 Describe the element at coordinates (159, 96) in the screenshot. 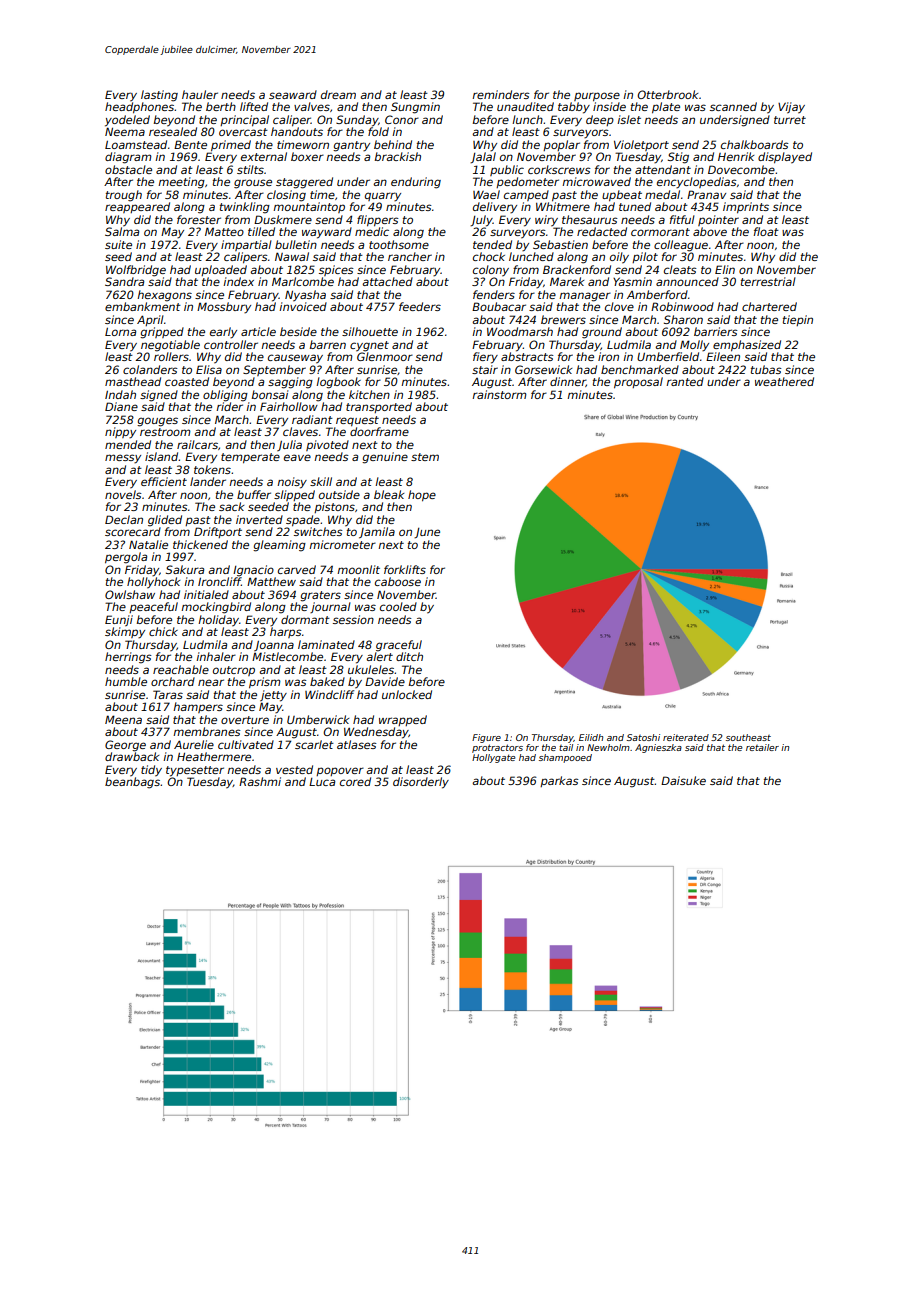

I see `lasting` at that location.
